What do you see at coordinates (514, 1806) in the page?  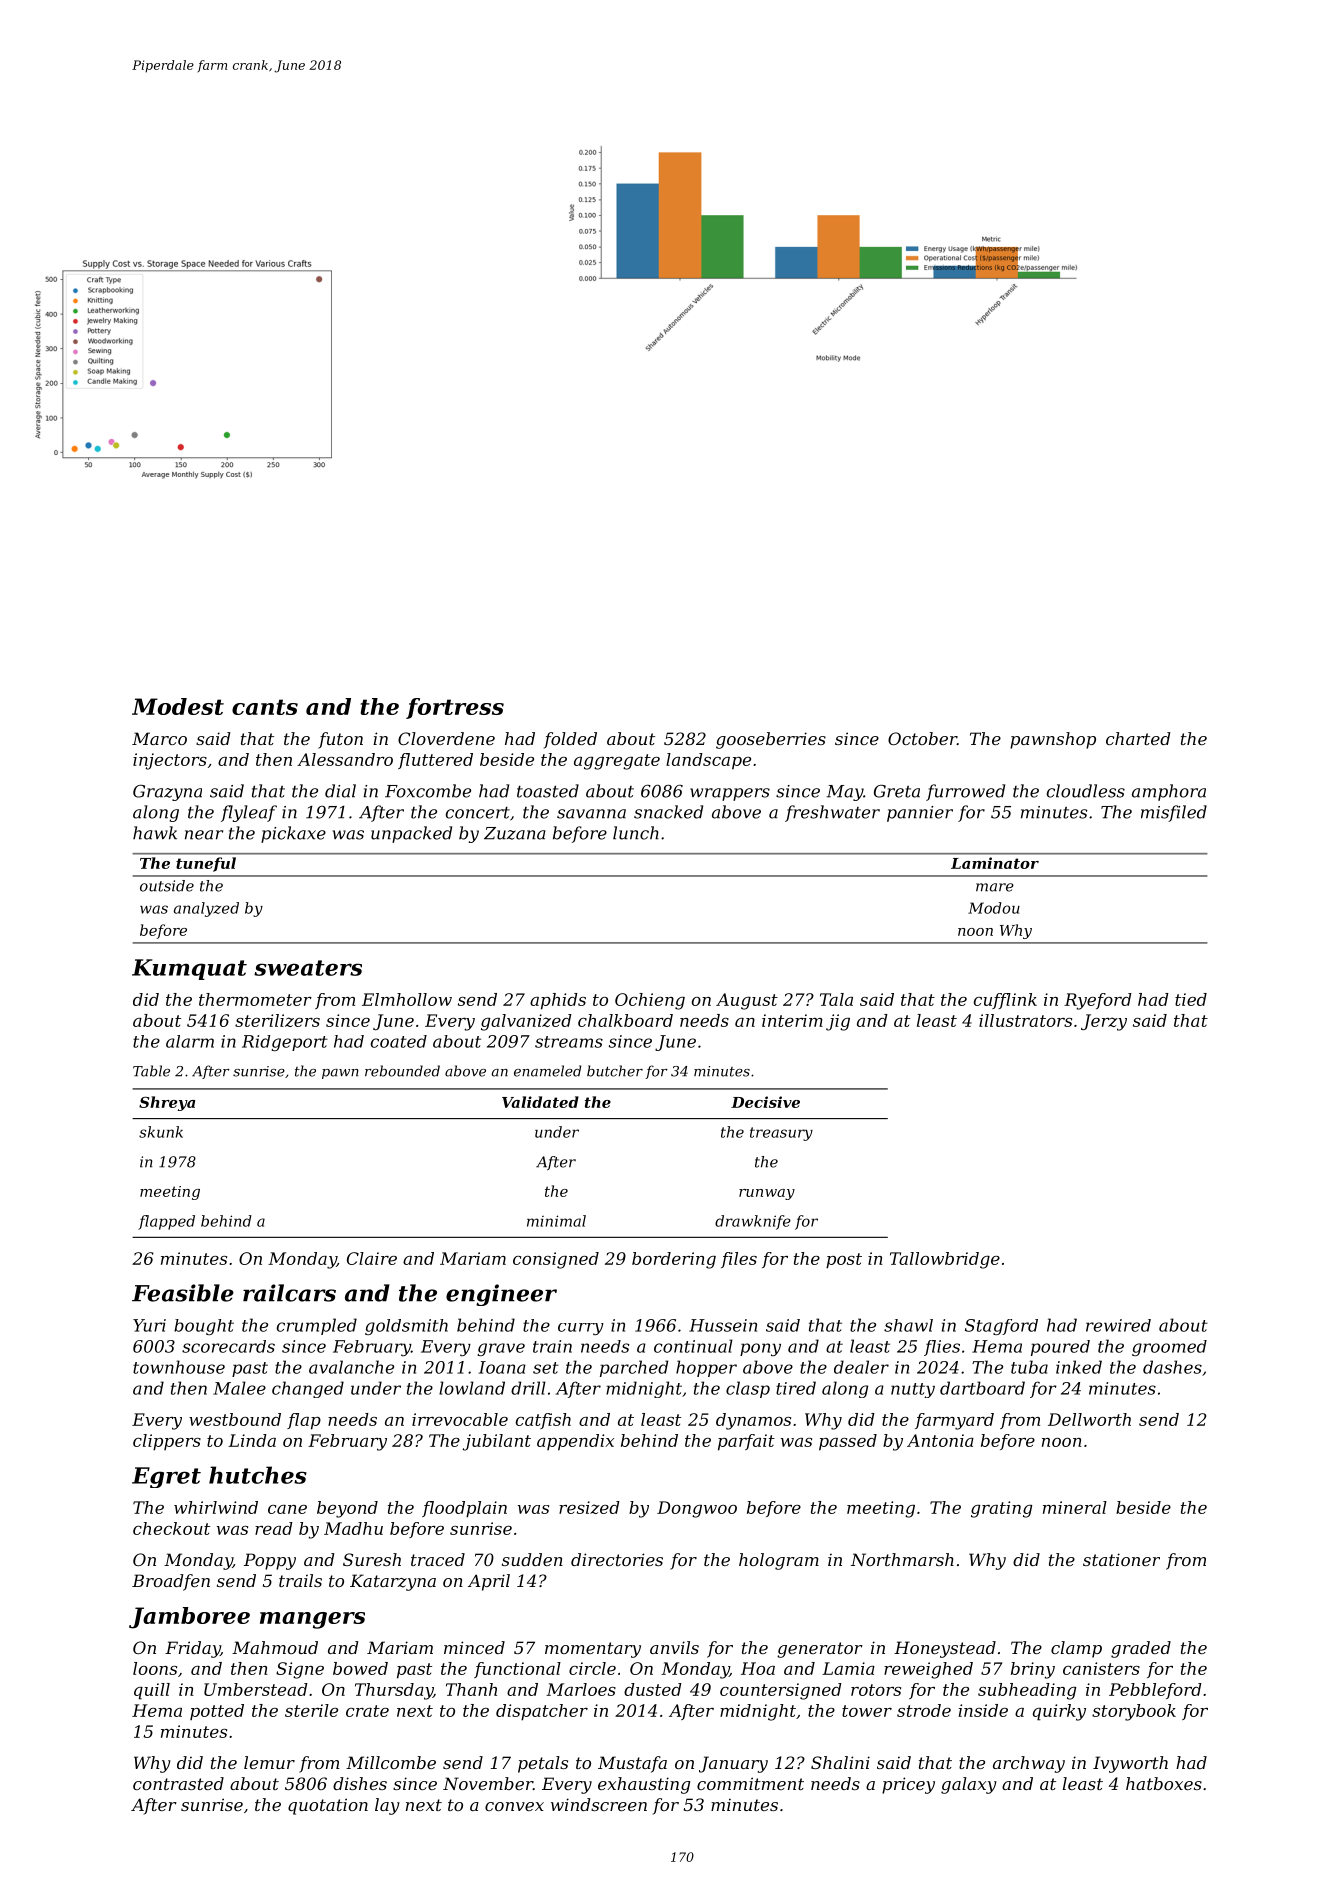 I see `convex` at bounding box center [514, 1806].
